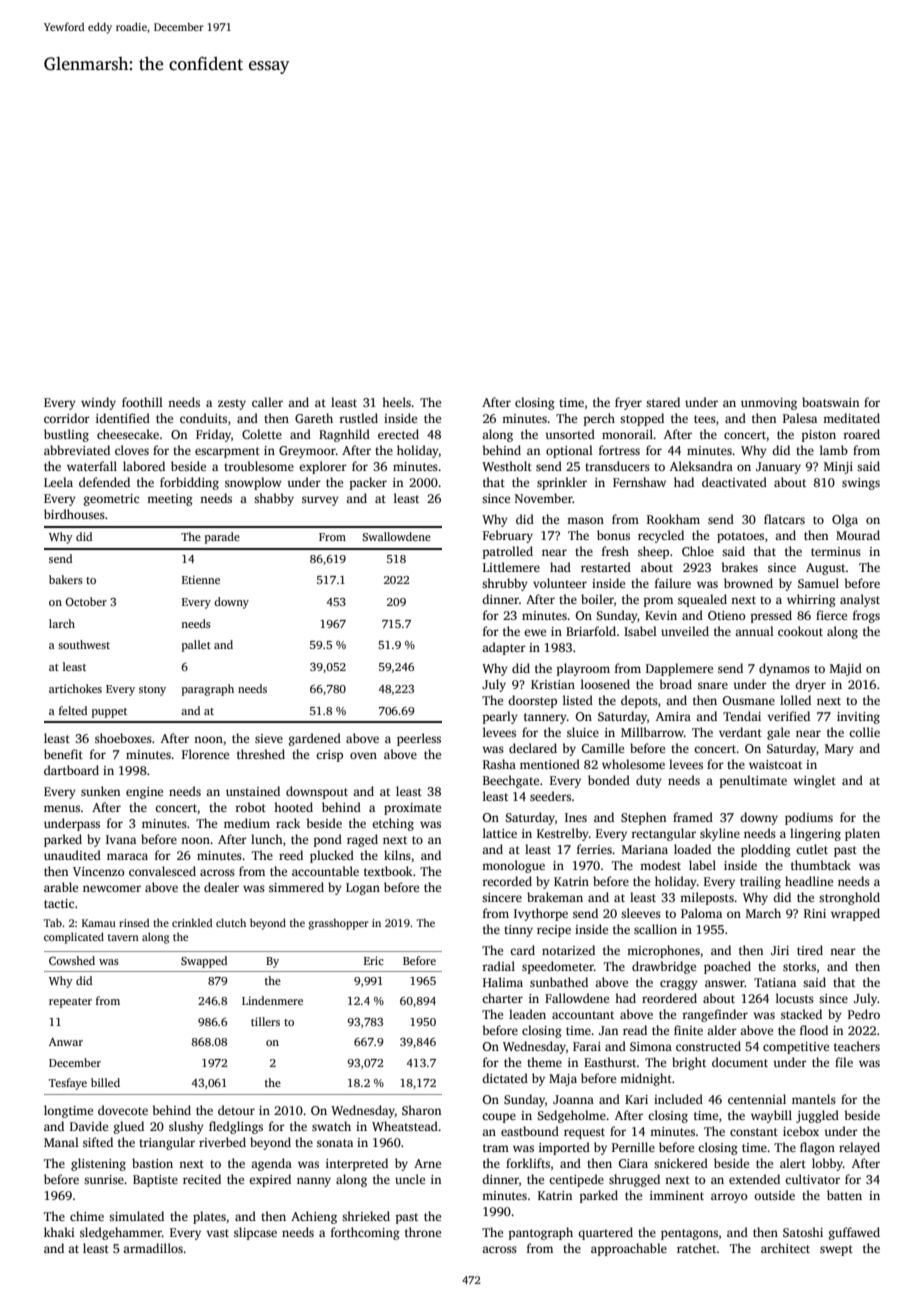 Image resolution: width=924 pixels, height=1308 pixels. I want to click on podiums, so click(809, 818).
